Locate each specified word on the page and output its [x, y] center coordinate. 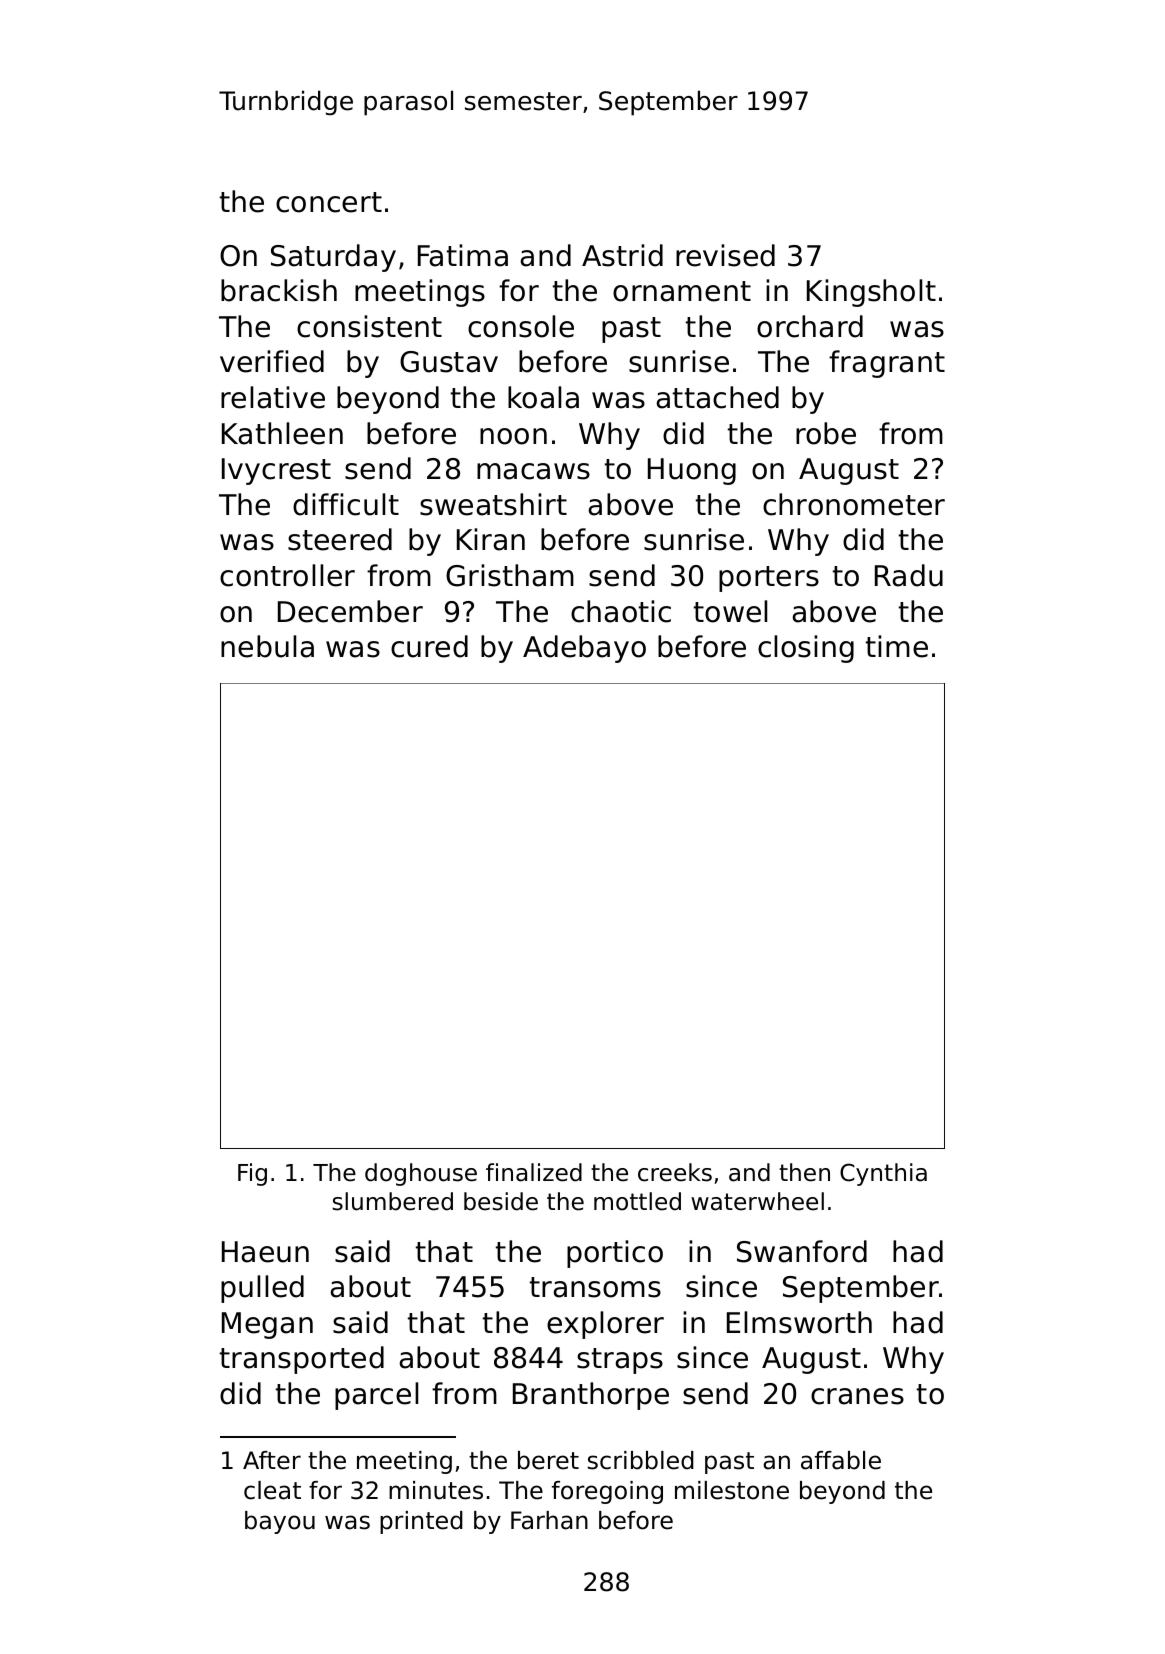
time [897, 646]
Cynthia [883, 1174]
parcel [376, 1396]
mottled [637, 1201]
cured [429, 646]
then [804, 1172]
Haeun [265, 1252]
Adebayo [584, 649]
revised [725, 255]
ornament [682, 291]
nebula [267, 646]
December [350, 611]
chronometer [854, 504]
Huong [692, 471]
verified [272, 361]
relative [273, 397]
